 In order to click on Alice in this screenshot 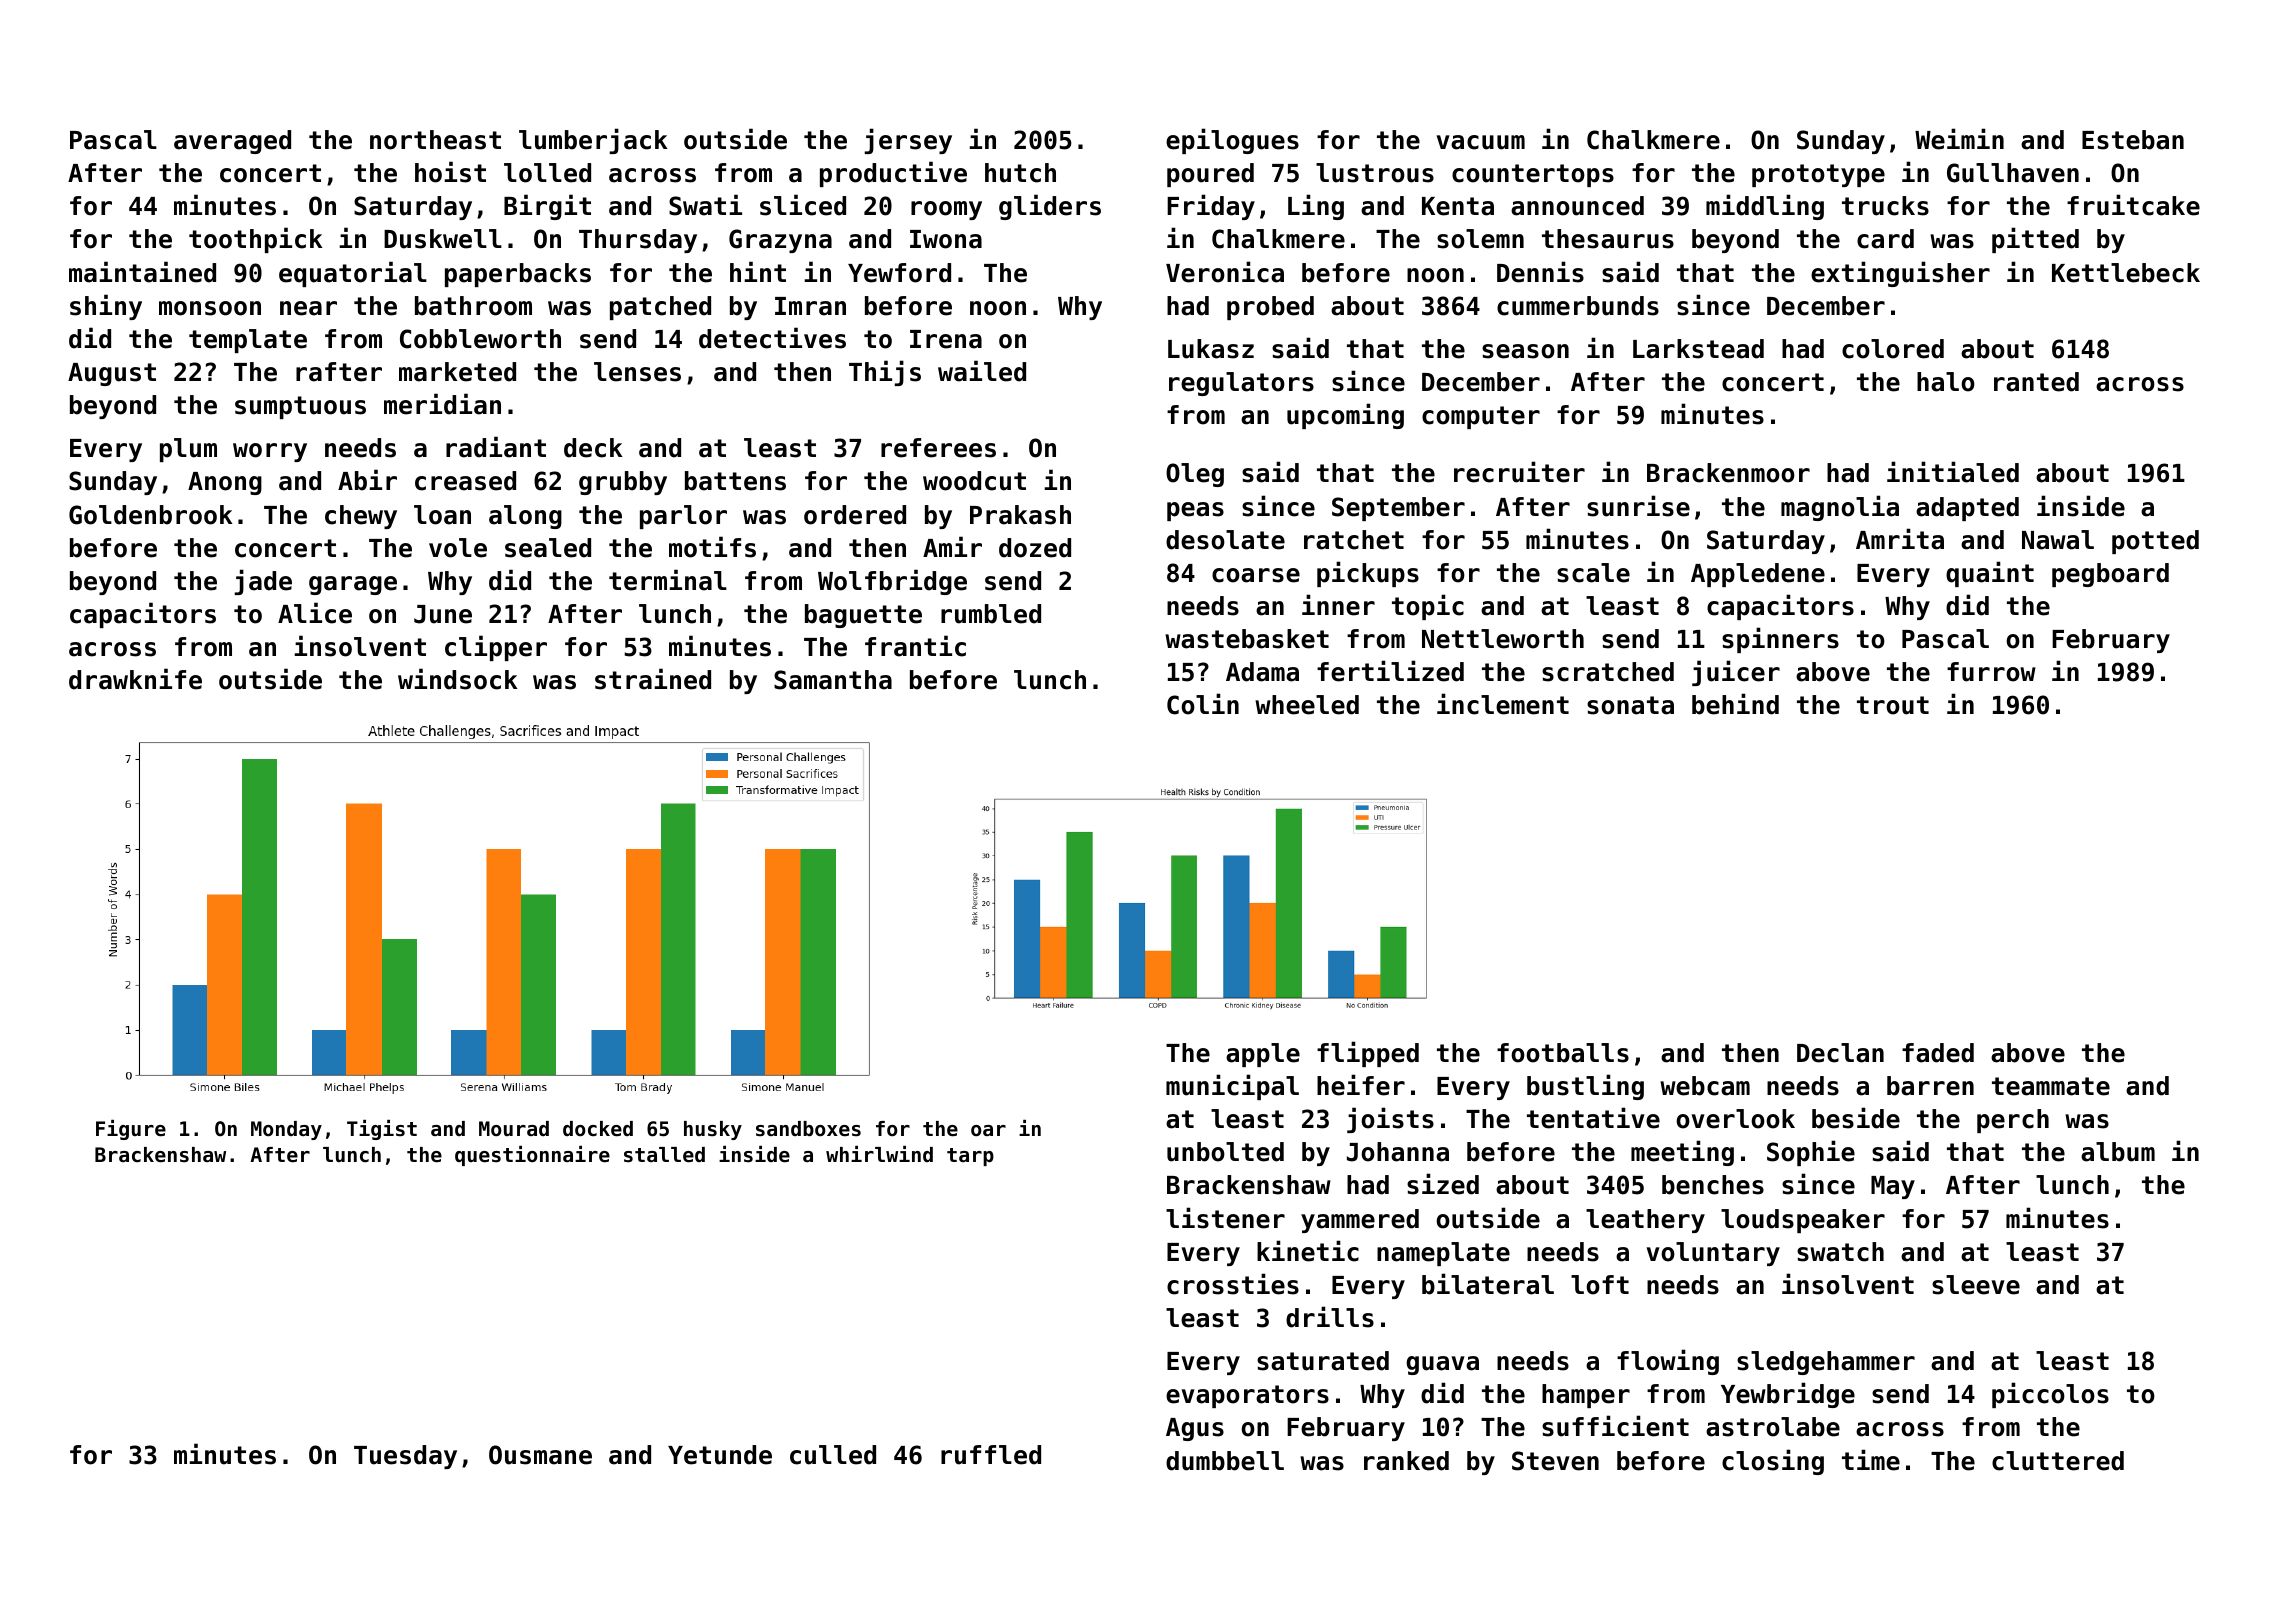, I will do `click(315, 613)`.
